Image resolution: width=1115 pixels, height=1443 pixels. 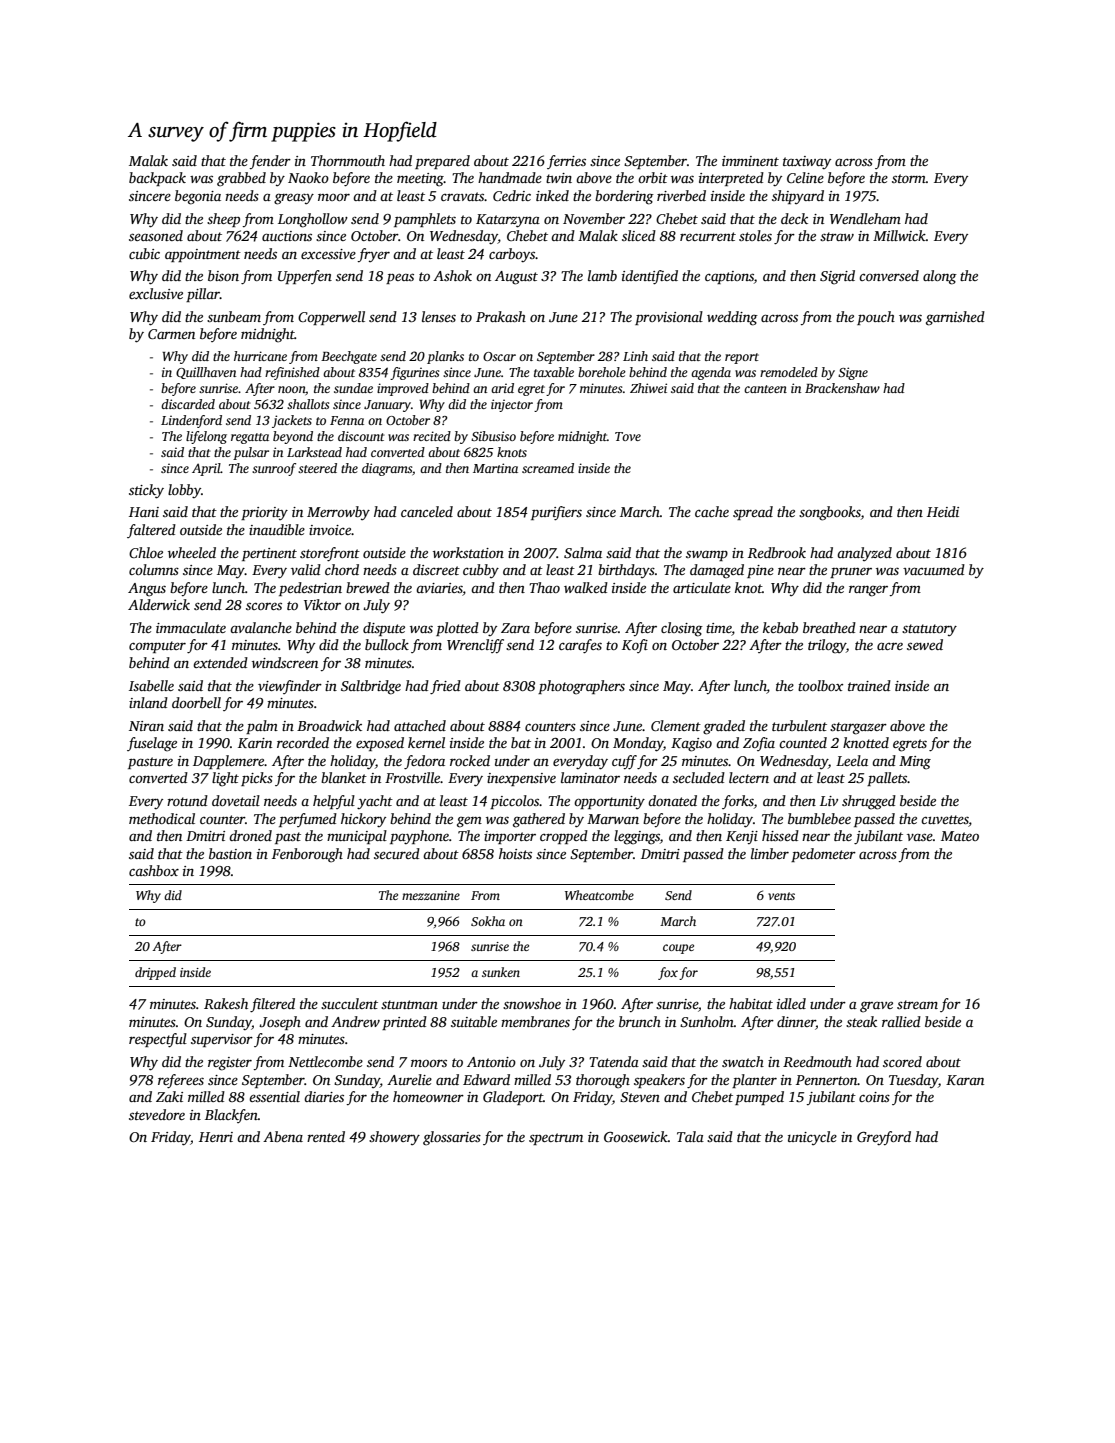 What do you see at coordinates (781, 896) in the screenshot?
I see `vents` at bounding box center [781, 896].
